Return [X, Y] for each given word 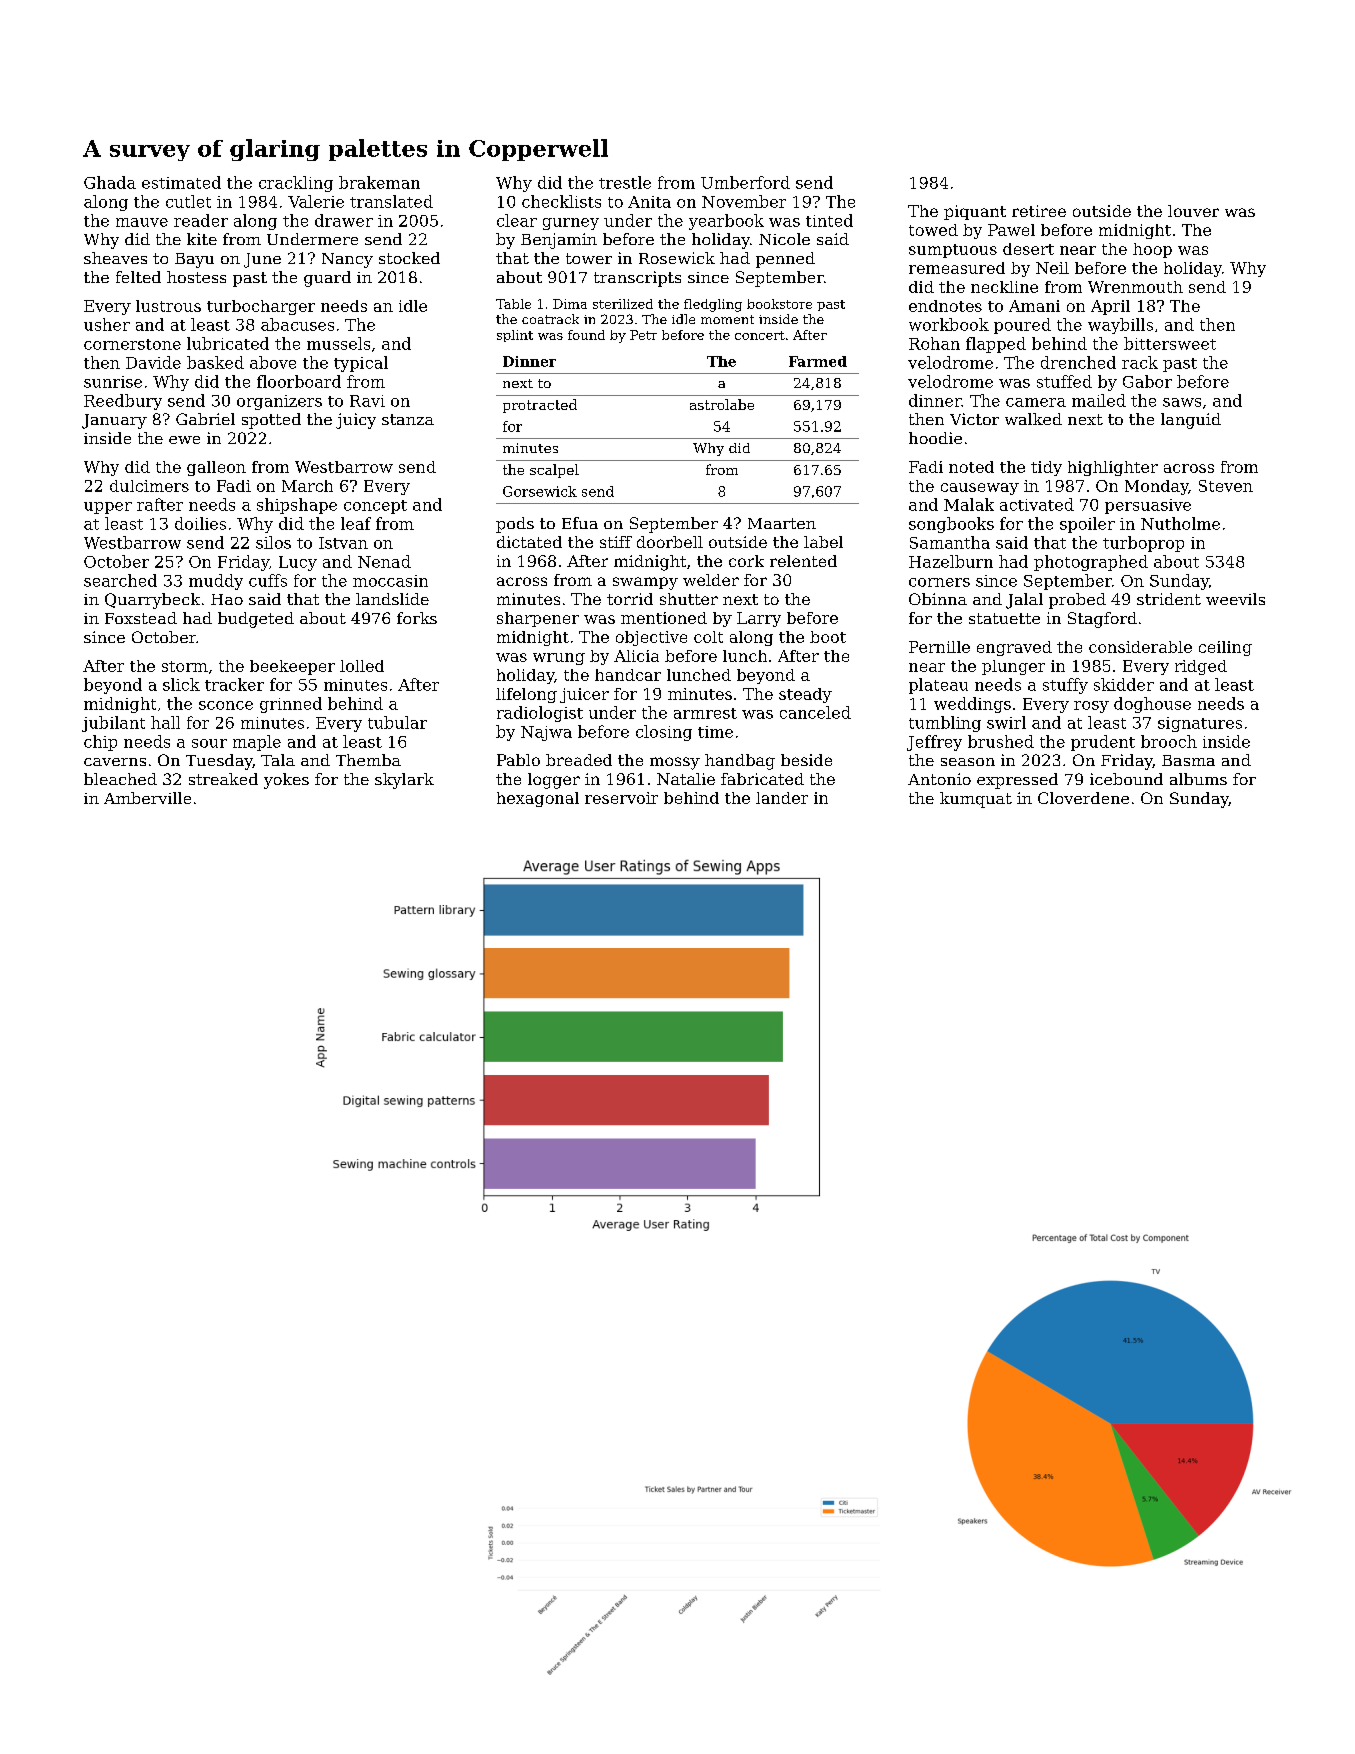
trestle [625, 182]
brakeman [379, 182]
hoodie [935, 438]
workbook [949, 324]
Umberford [745, 182]
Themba [368, 760]
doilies [200, 523]
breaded [579, 760]
